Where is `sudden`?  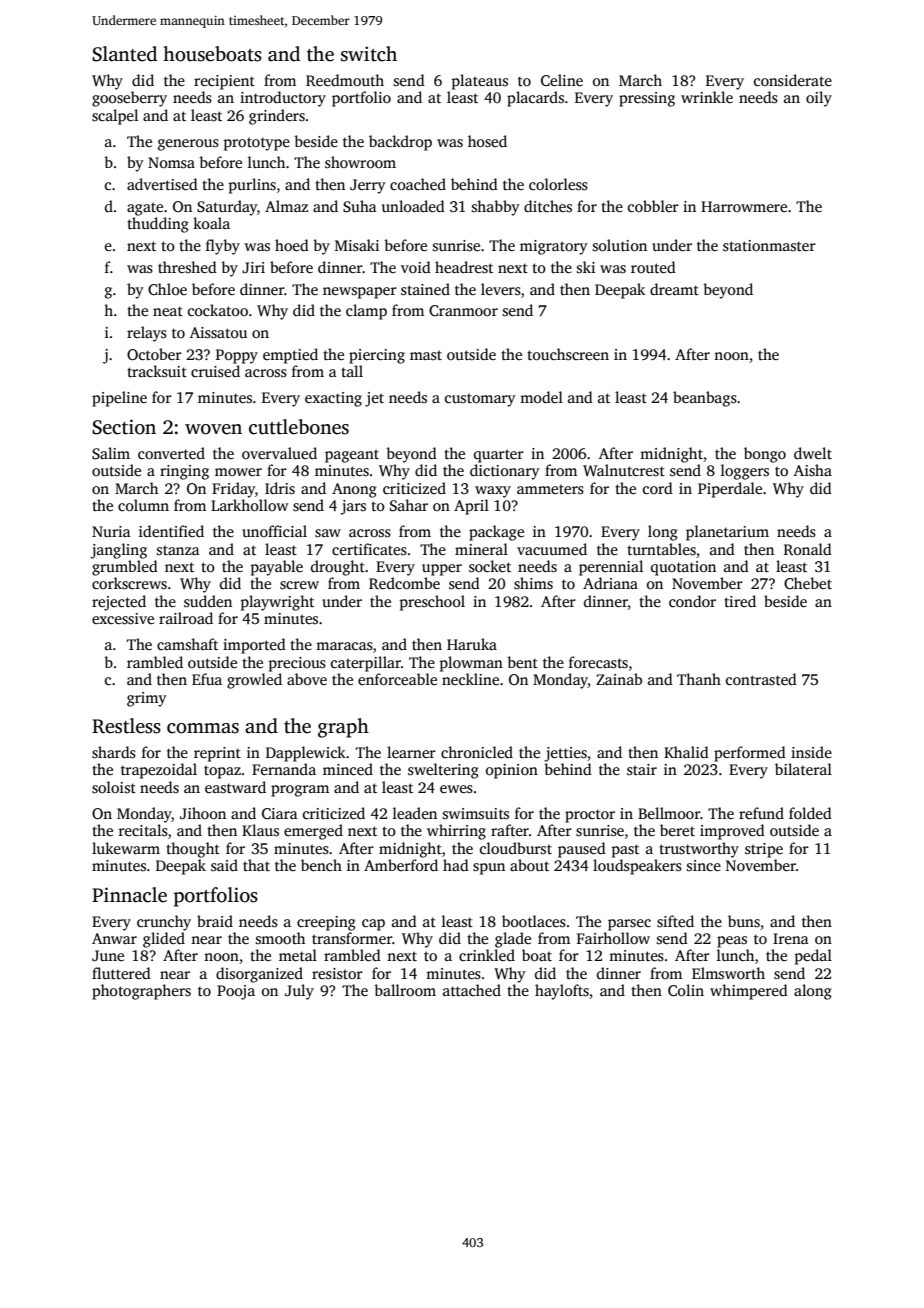
sudden is located at coordinates (208, 601).
